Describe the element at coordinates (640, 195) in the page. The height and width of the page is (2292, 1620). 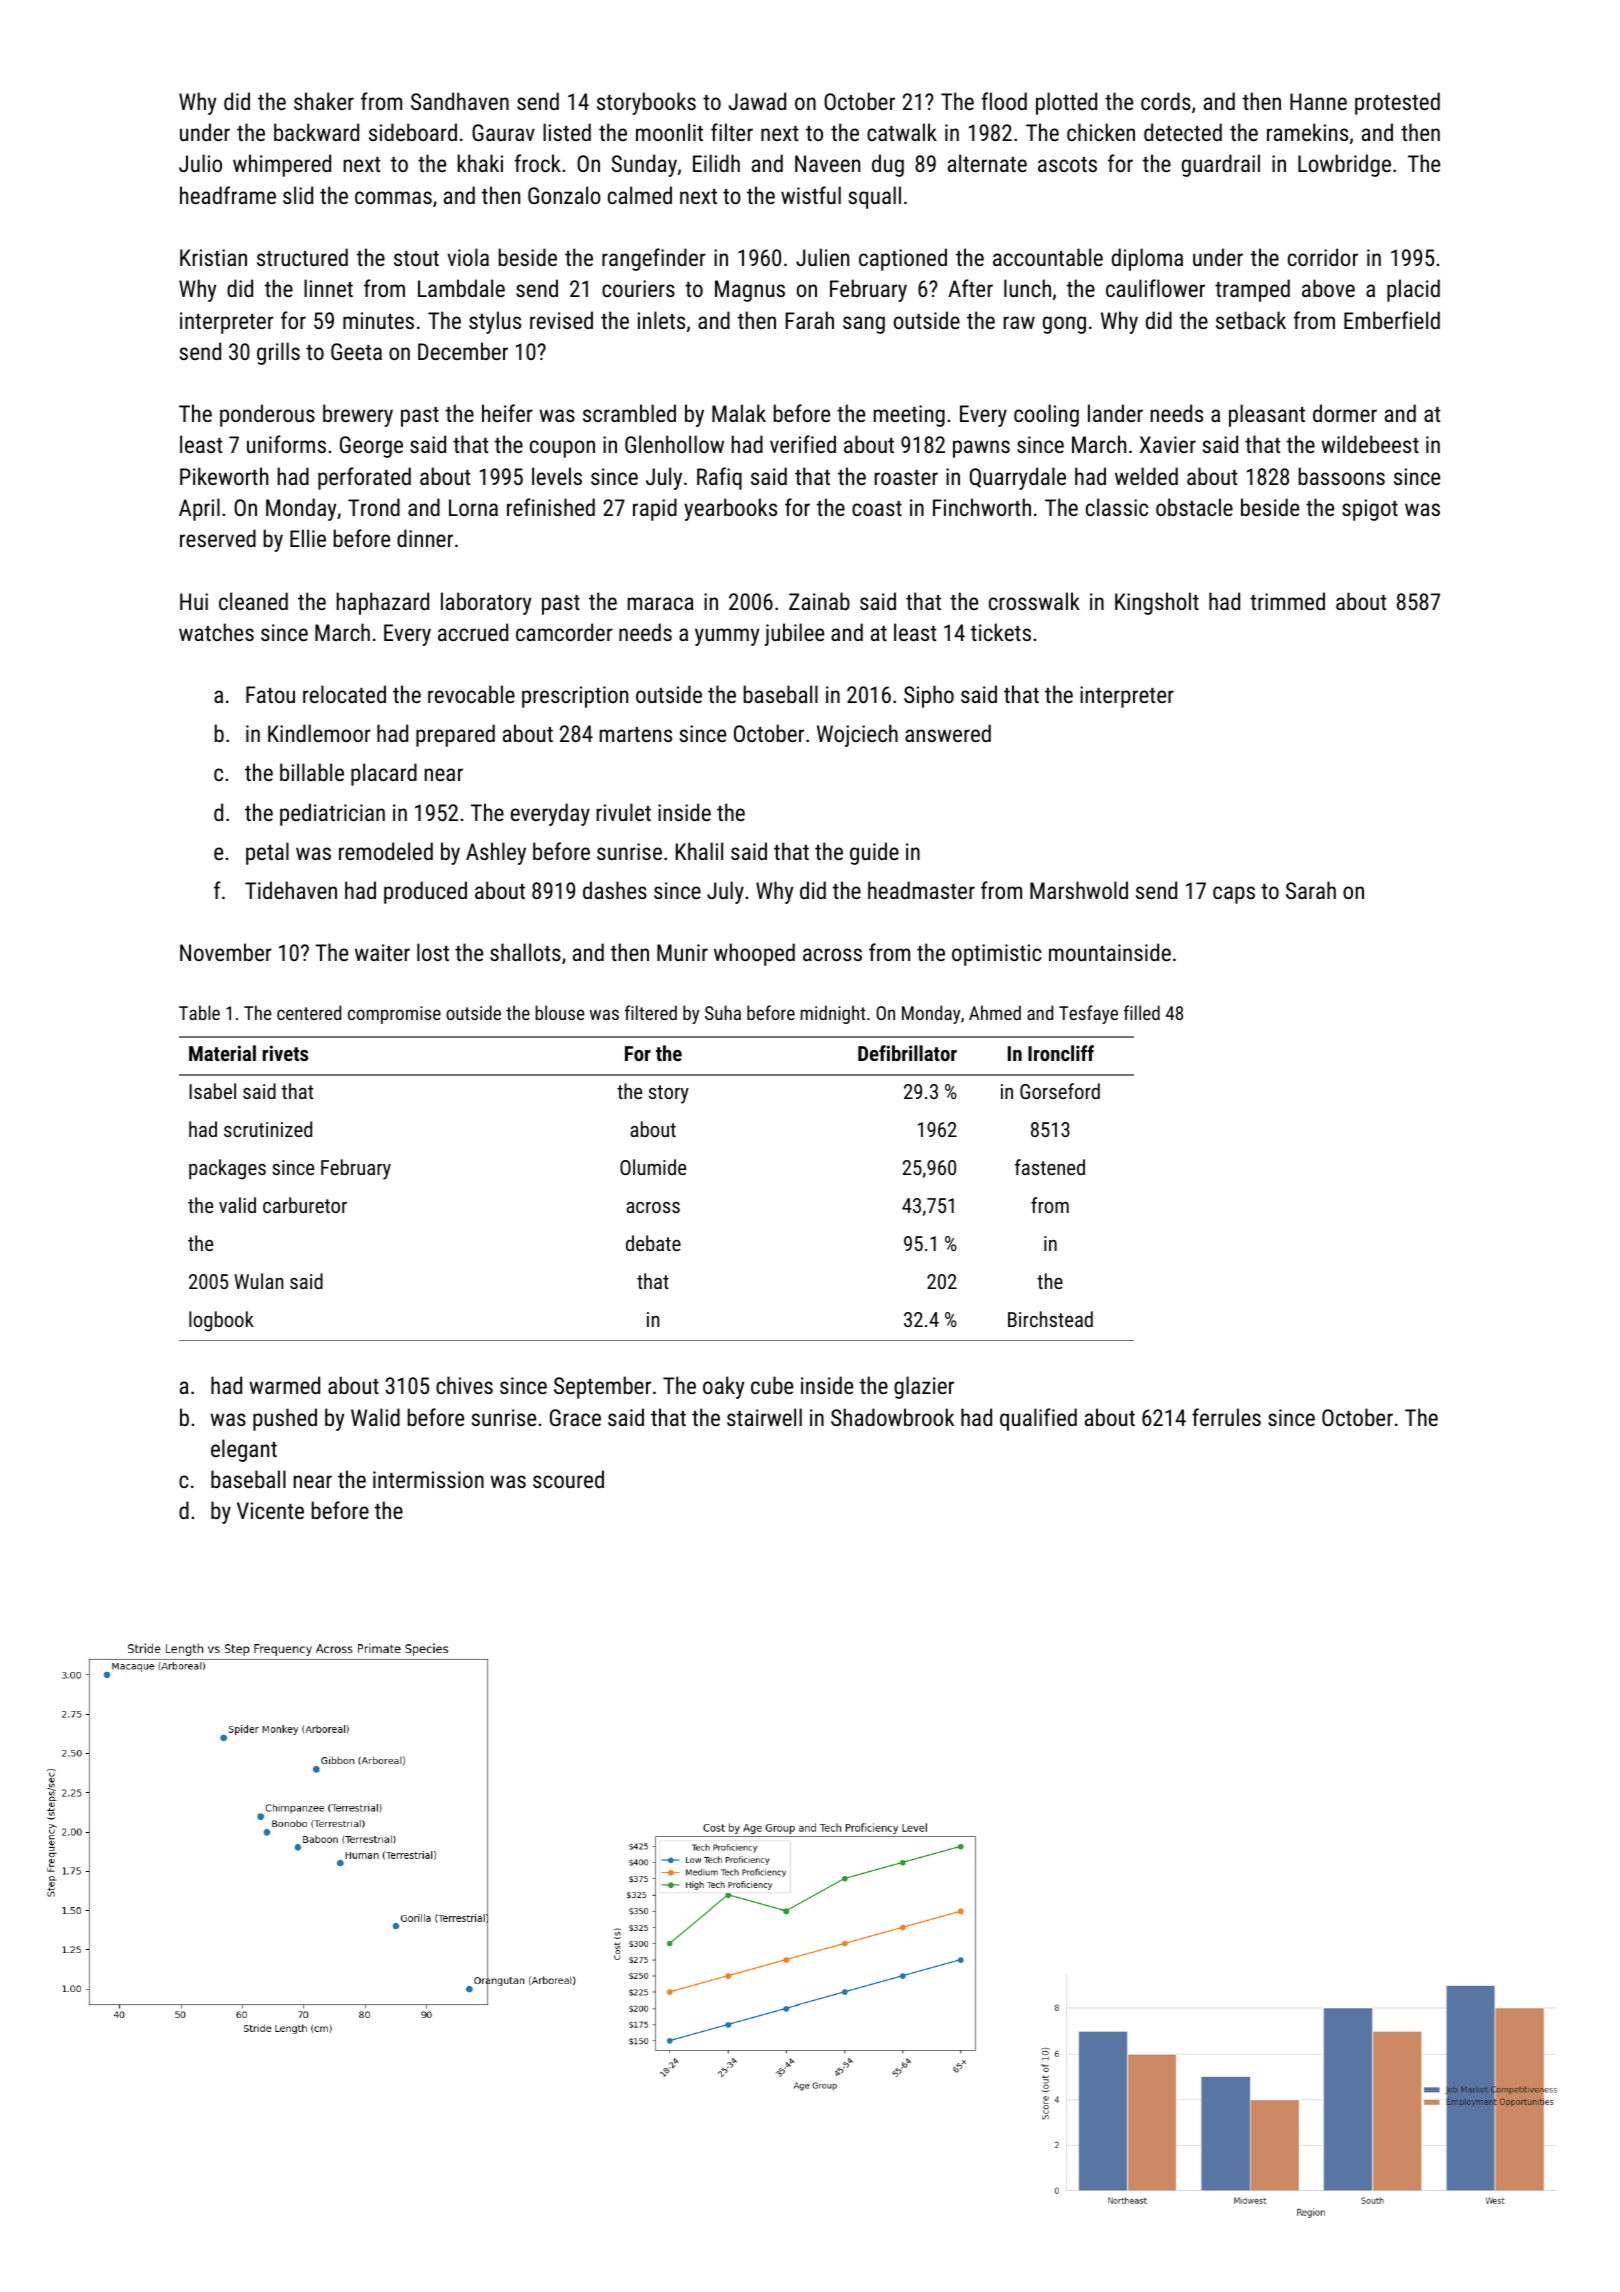
I see `calmed` at that location.
